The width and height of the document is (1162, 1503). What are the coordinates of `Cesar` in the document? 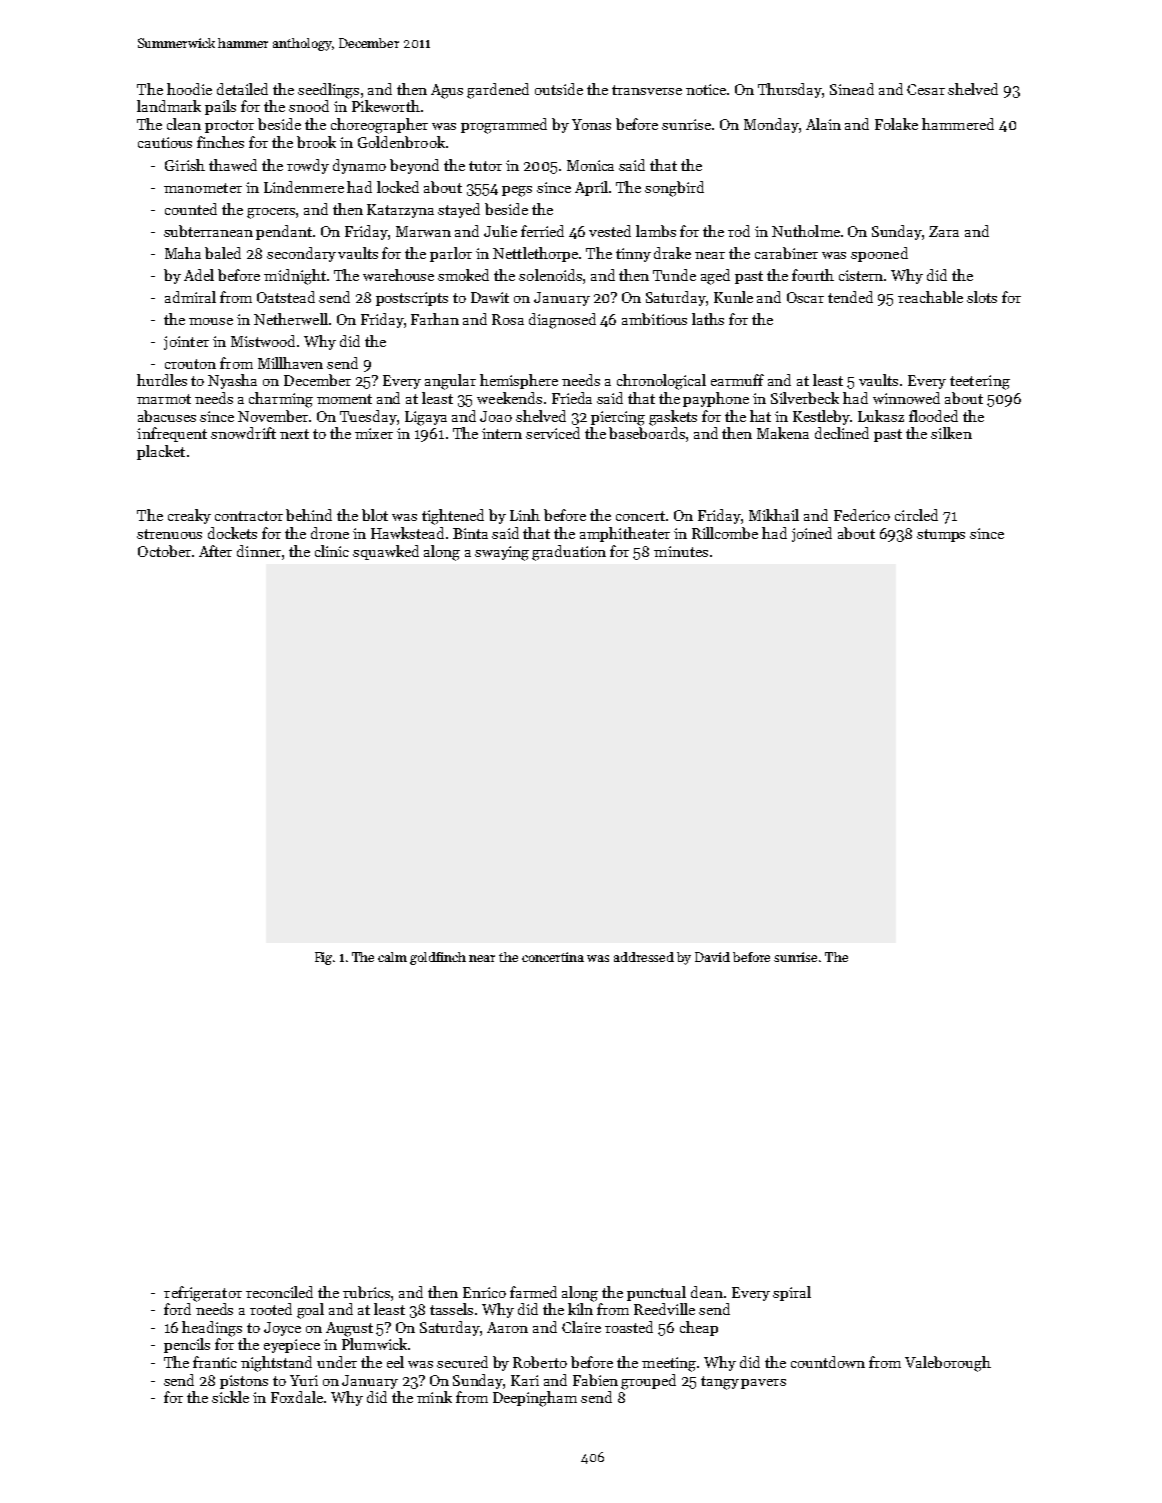 It's located at (926, 89).
